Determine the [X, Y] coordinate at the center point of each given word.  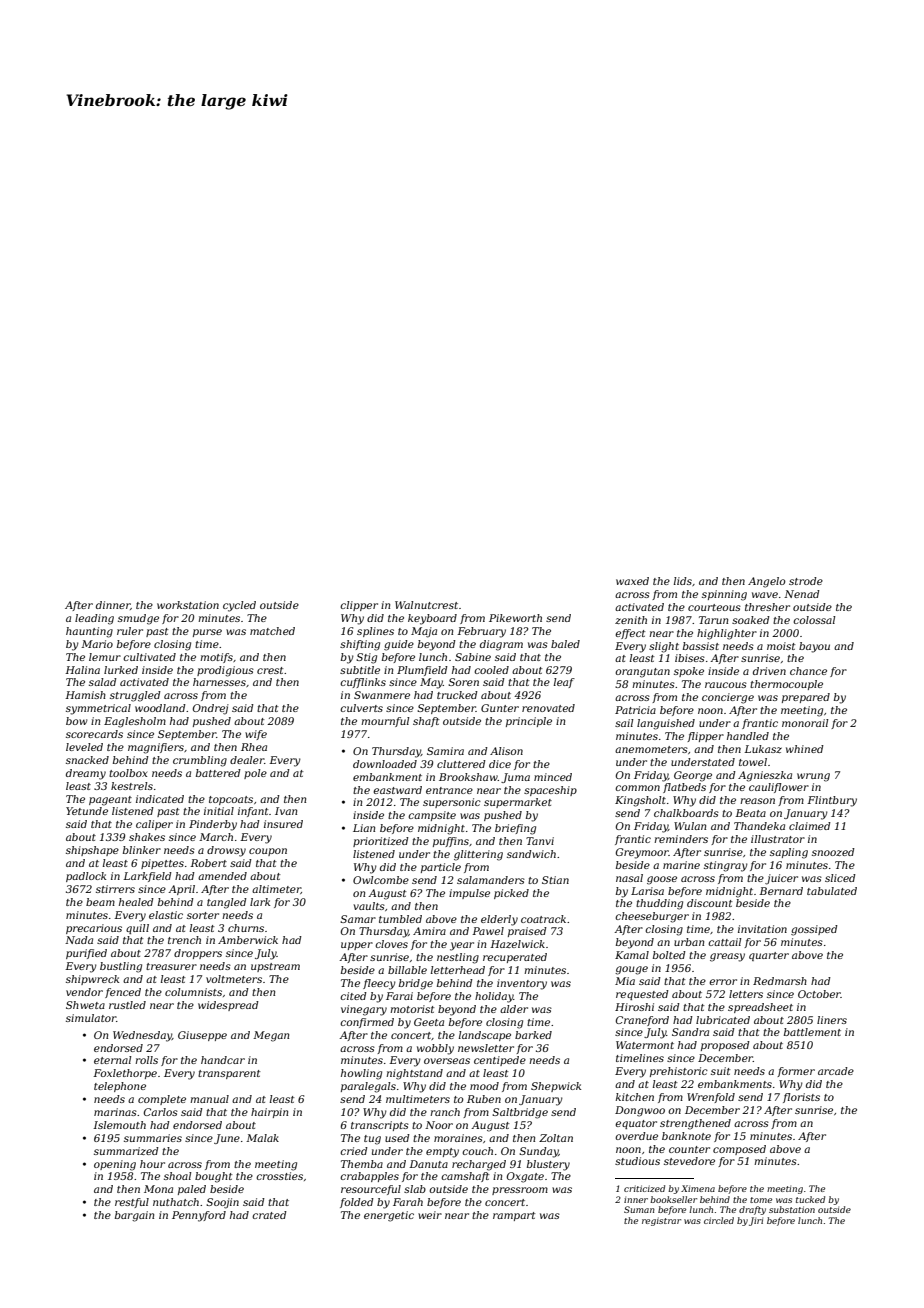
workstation [188, 605]
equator [636, 1124]
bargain [134, 1216]
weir [430, 1215]
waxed [632, 581]
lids [683, 581]
